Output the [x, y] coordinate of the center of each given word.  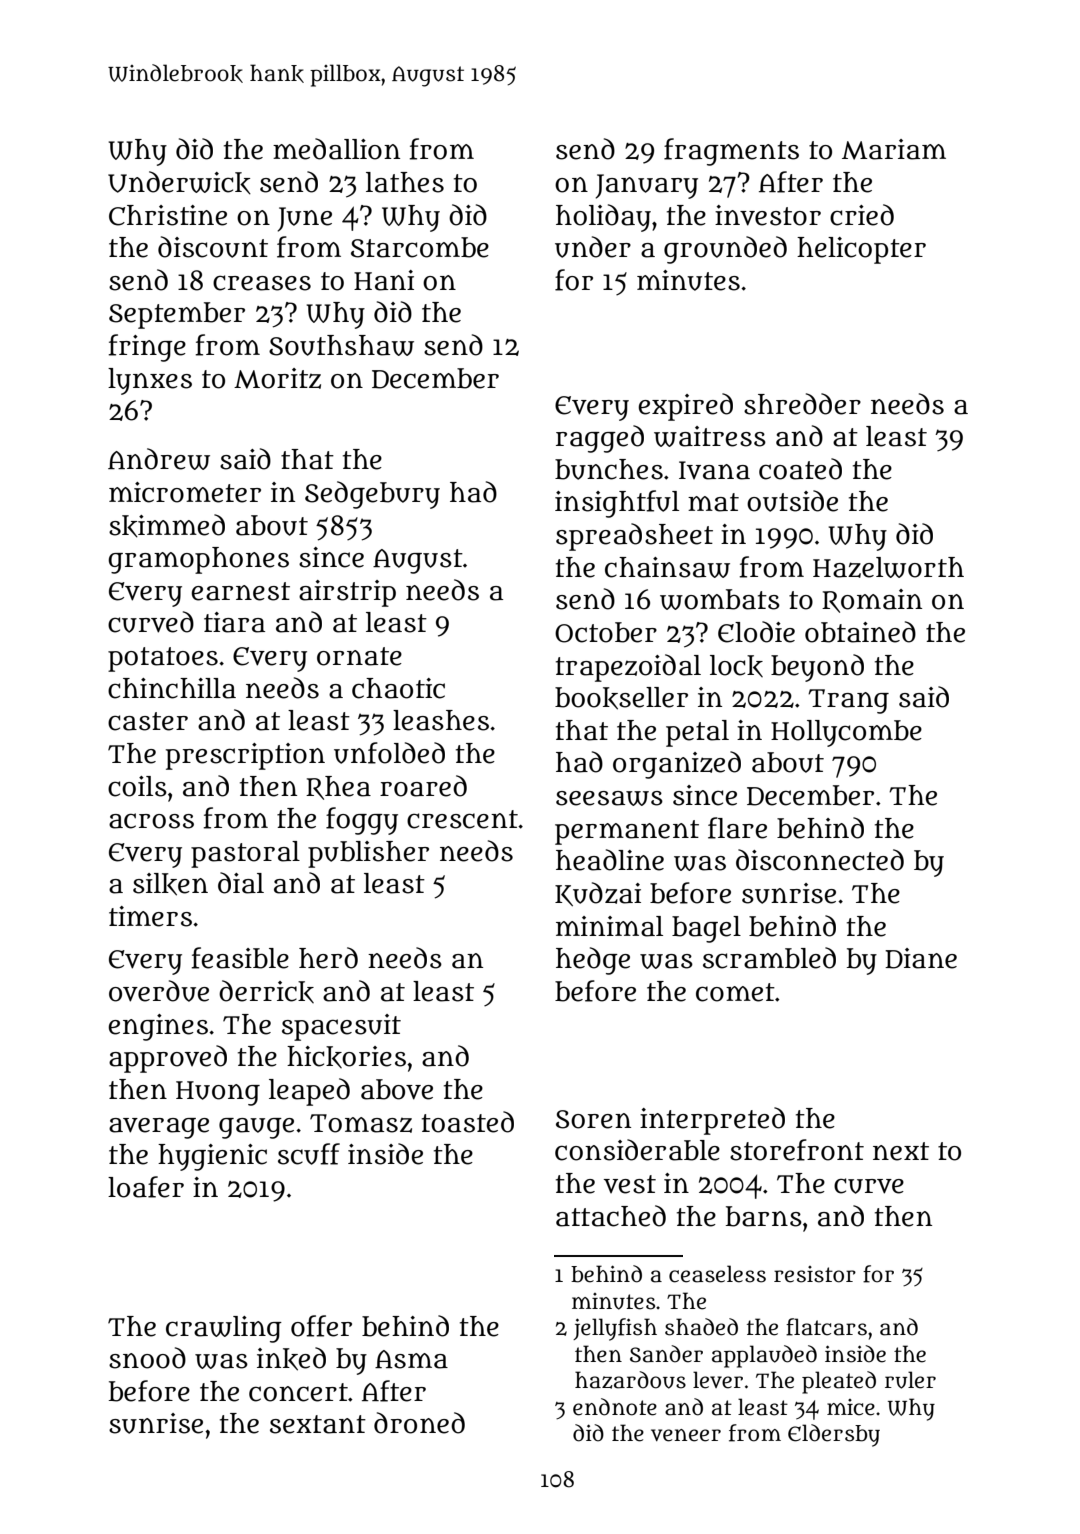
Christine [168, 215]
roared [423, 786]
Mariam [894, 149]
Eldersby [834, 1435]
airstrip [347, 593]
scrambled [769, 958]
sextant [318, 1424]
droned [419, 1423]
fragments [731, 152]
